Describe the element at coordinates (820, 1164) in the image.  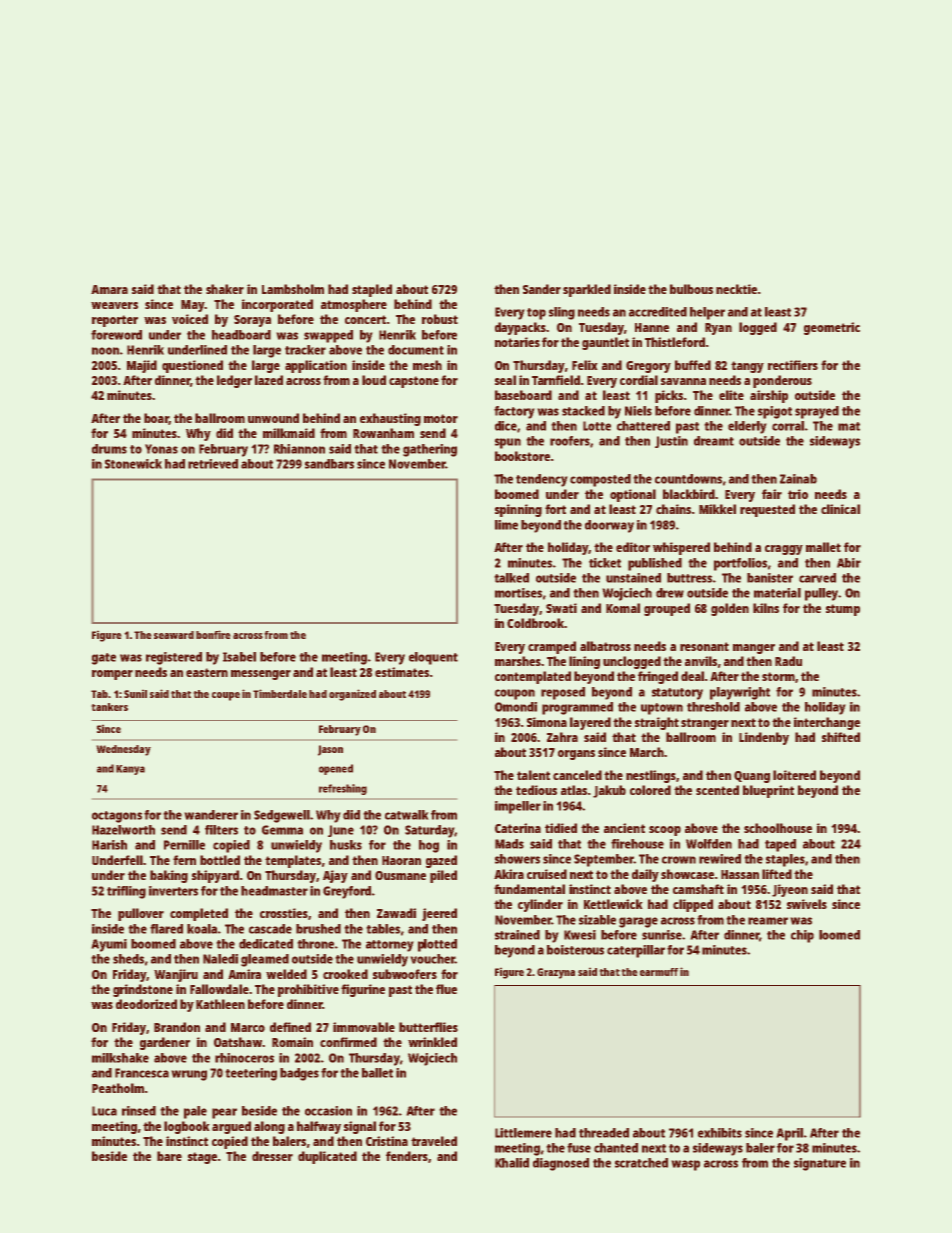
I see `signature` at that location.
